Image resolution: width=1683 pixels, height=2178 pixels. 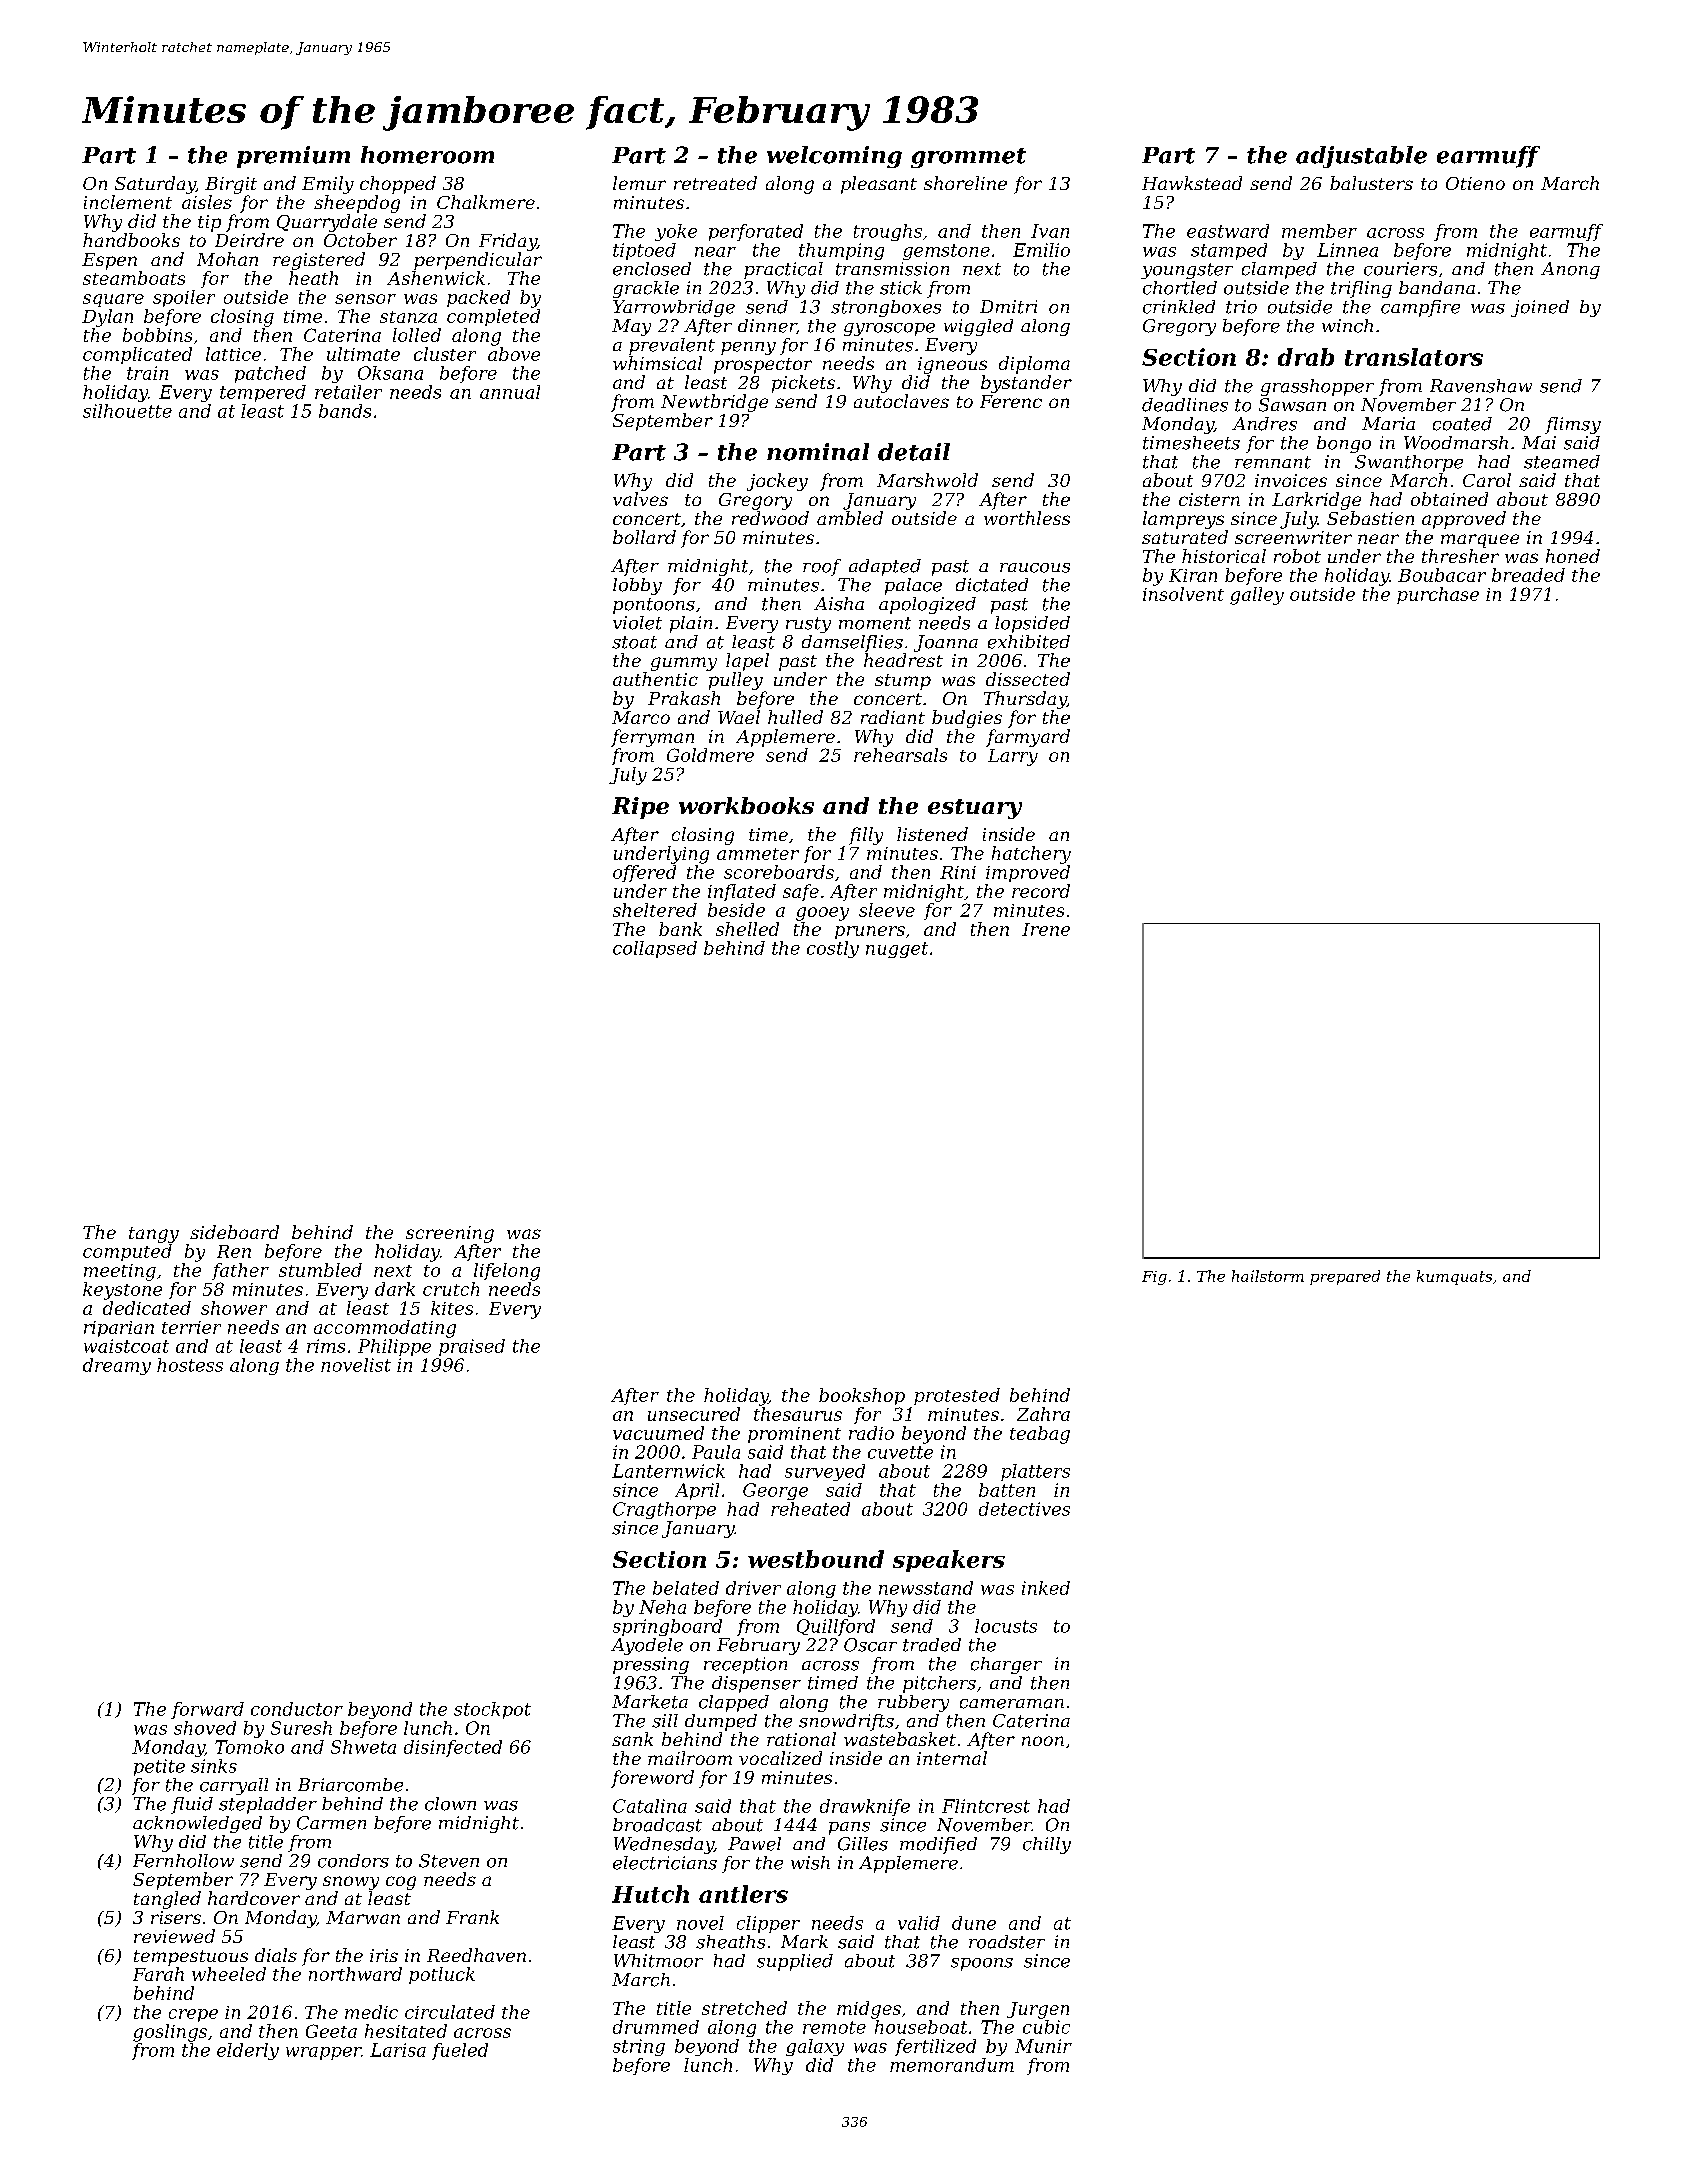 I want to click on gyroscope, so click(x=889, y=329).
